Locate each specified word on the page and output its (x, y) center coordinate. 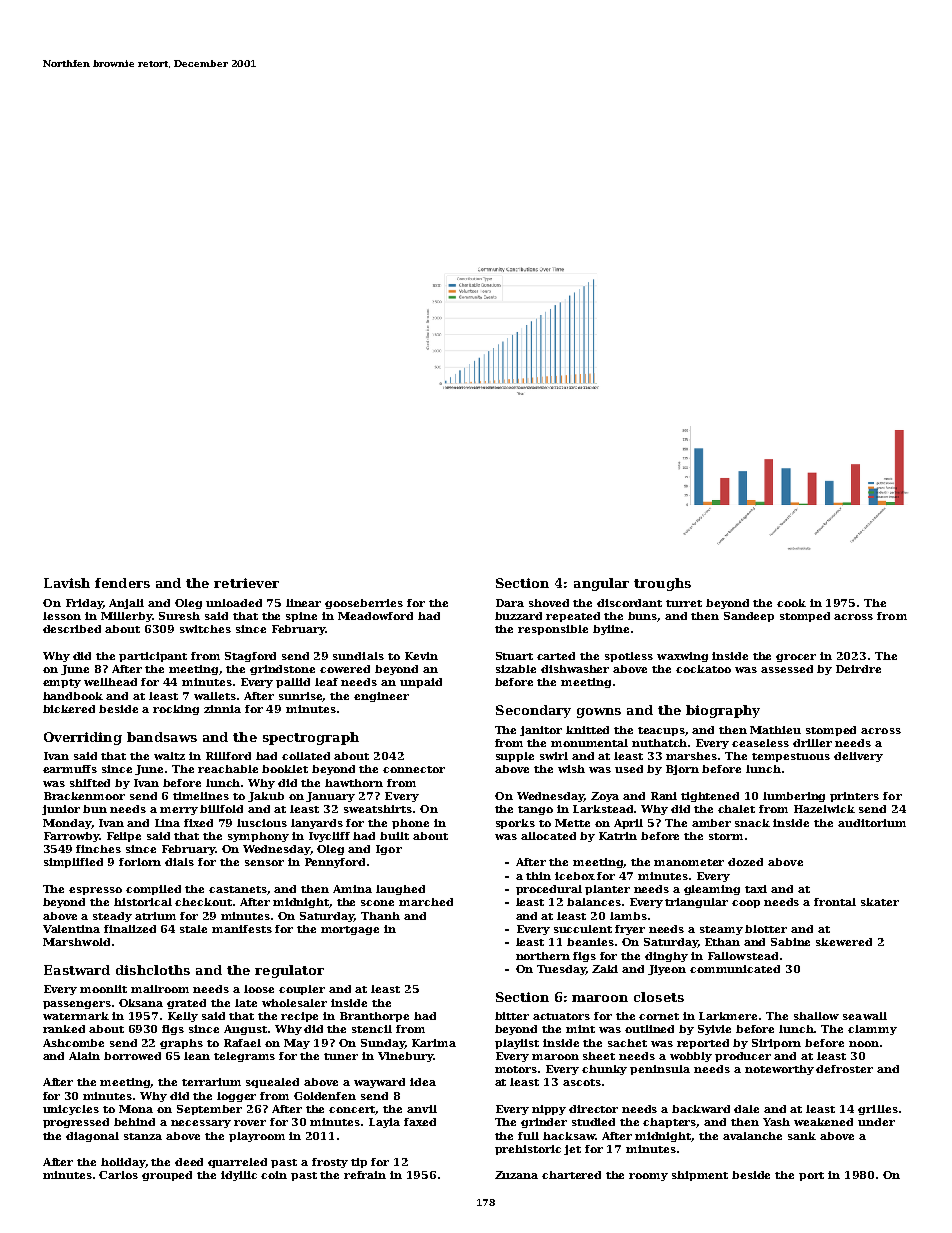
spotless (629, 657)
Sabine (790, 942)
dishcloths (153, 970)
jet (572, 1150)
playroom (257, 1137)
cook (791, 603)
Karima (434, 1043)
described (72, 629)
